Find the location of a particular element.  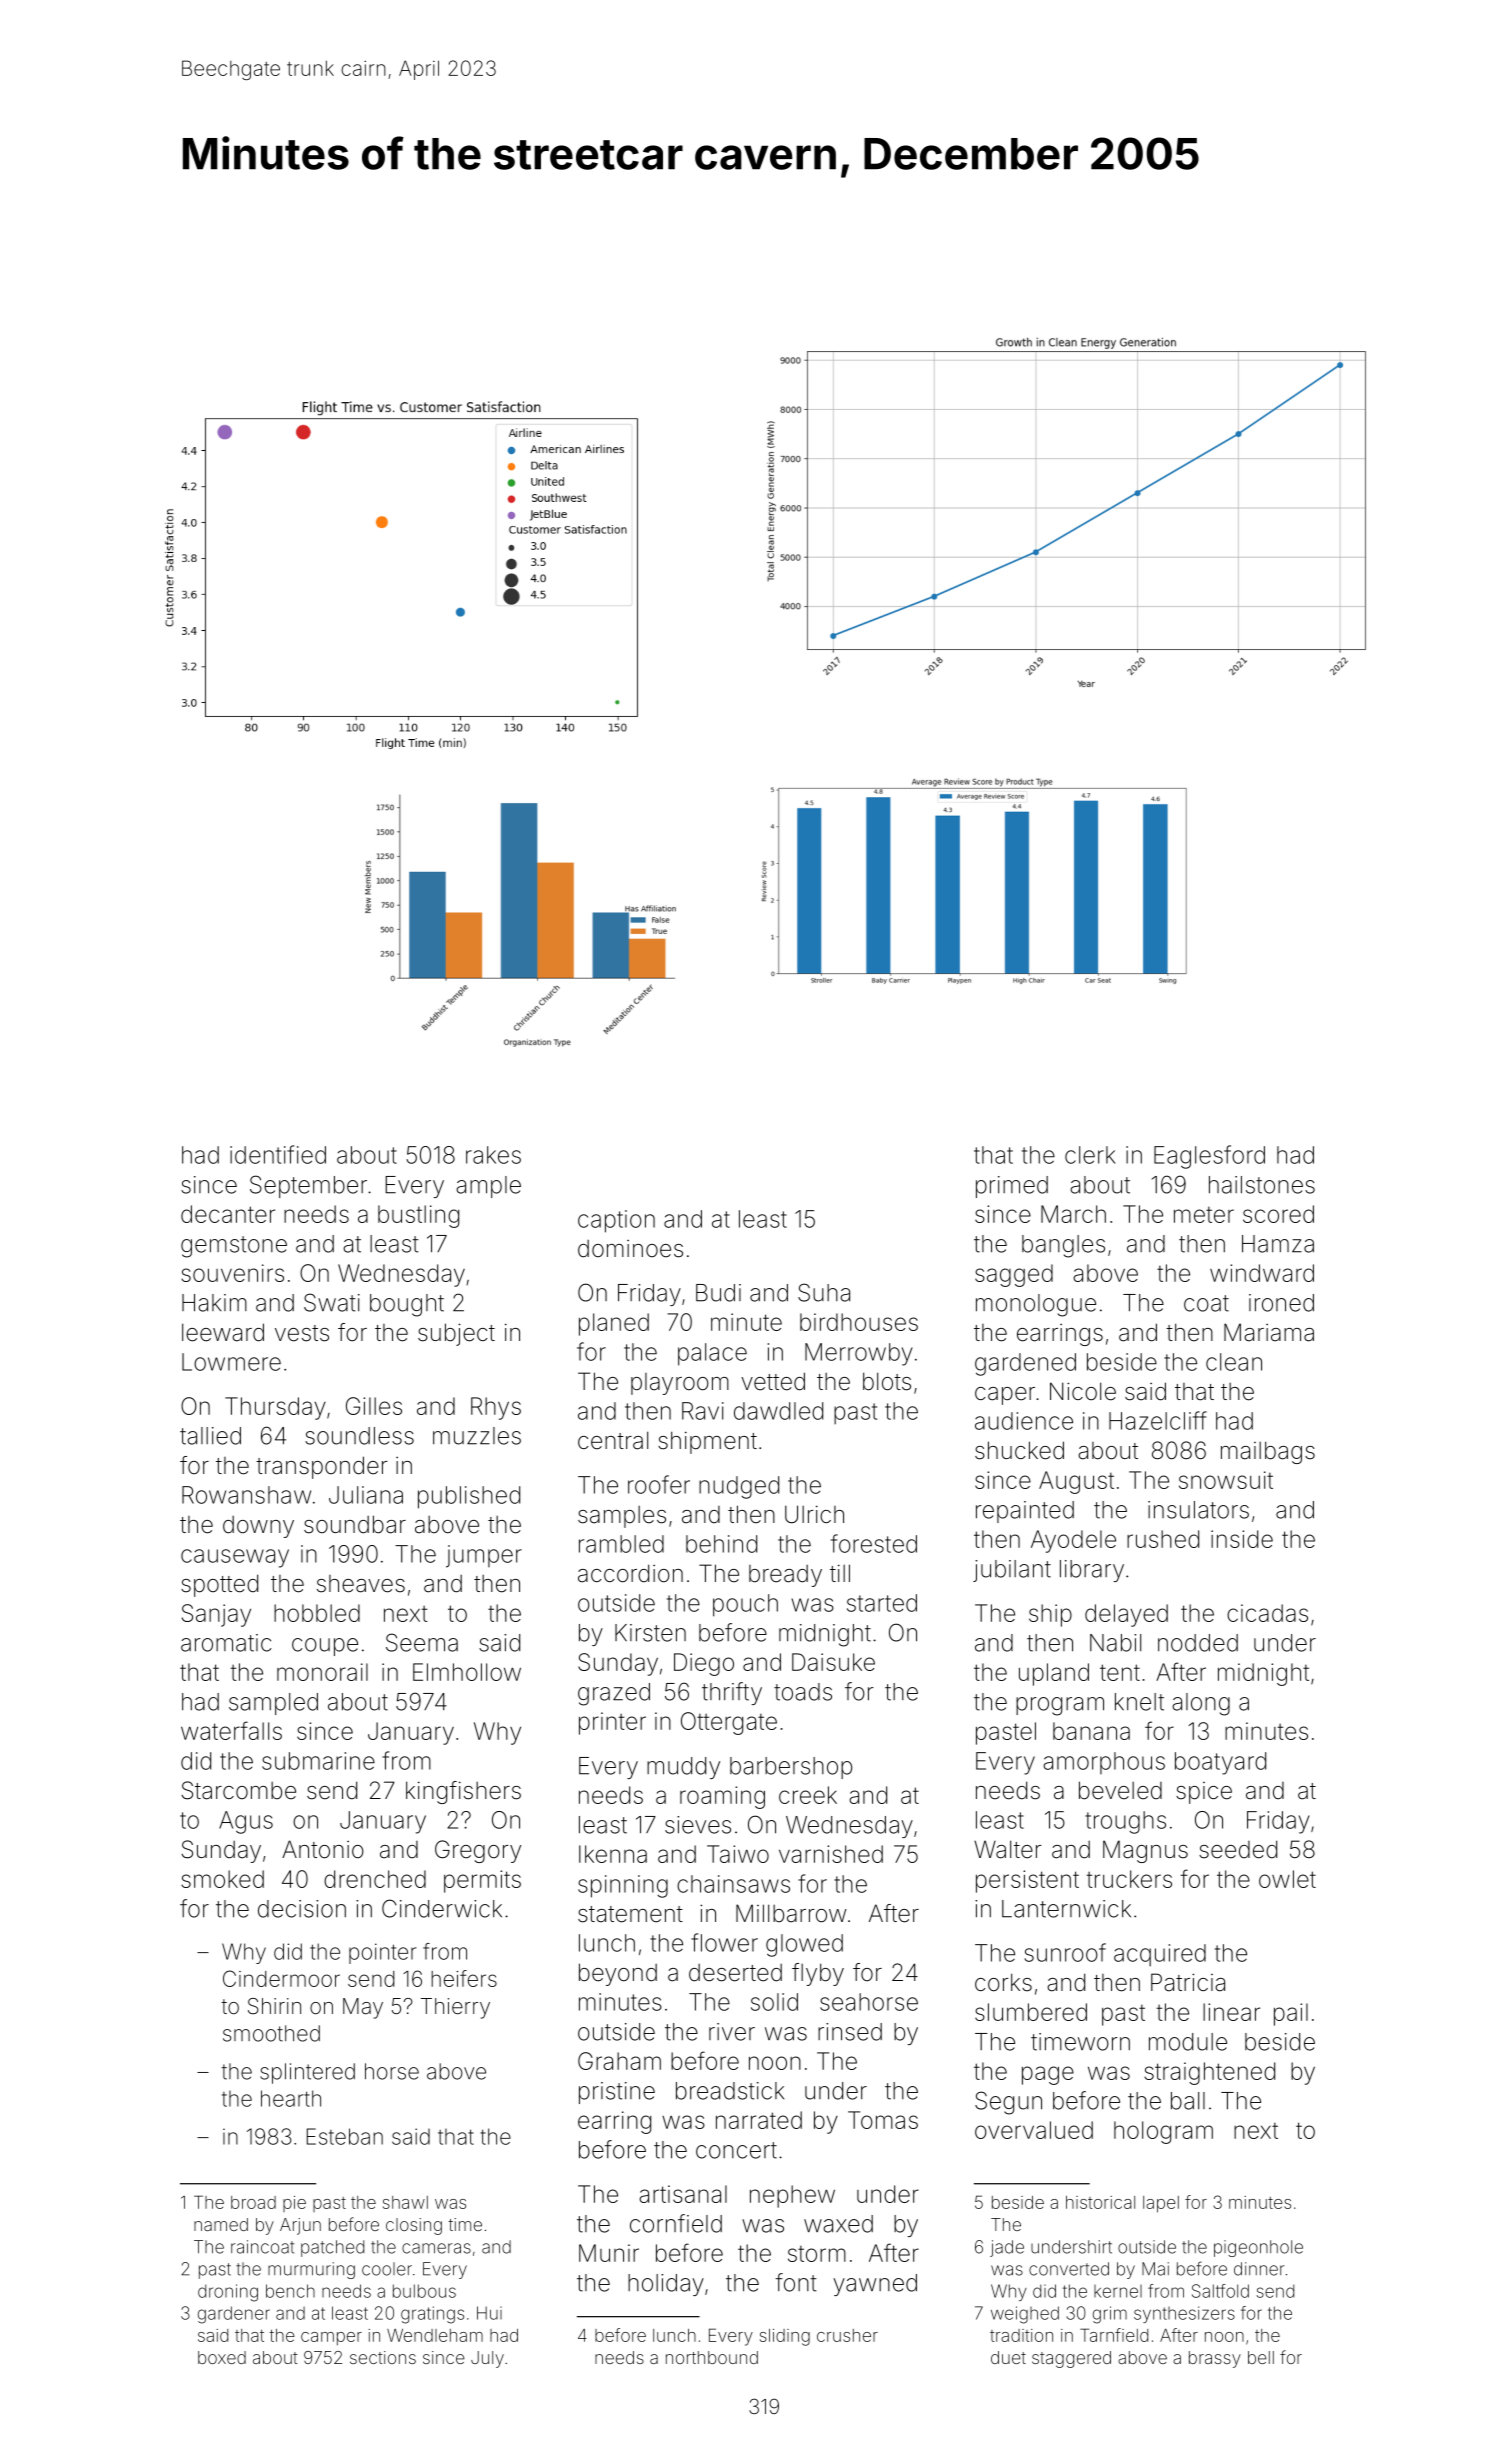

breadstick is located at coordinates (730, 2091).
